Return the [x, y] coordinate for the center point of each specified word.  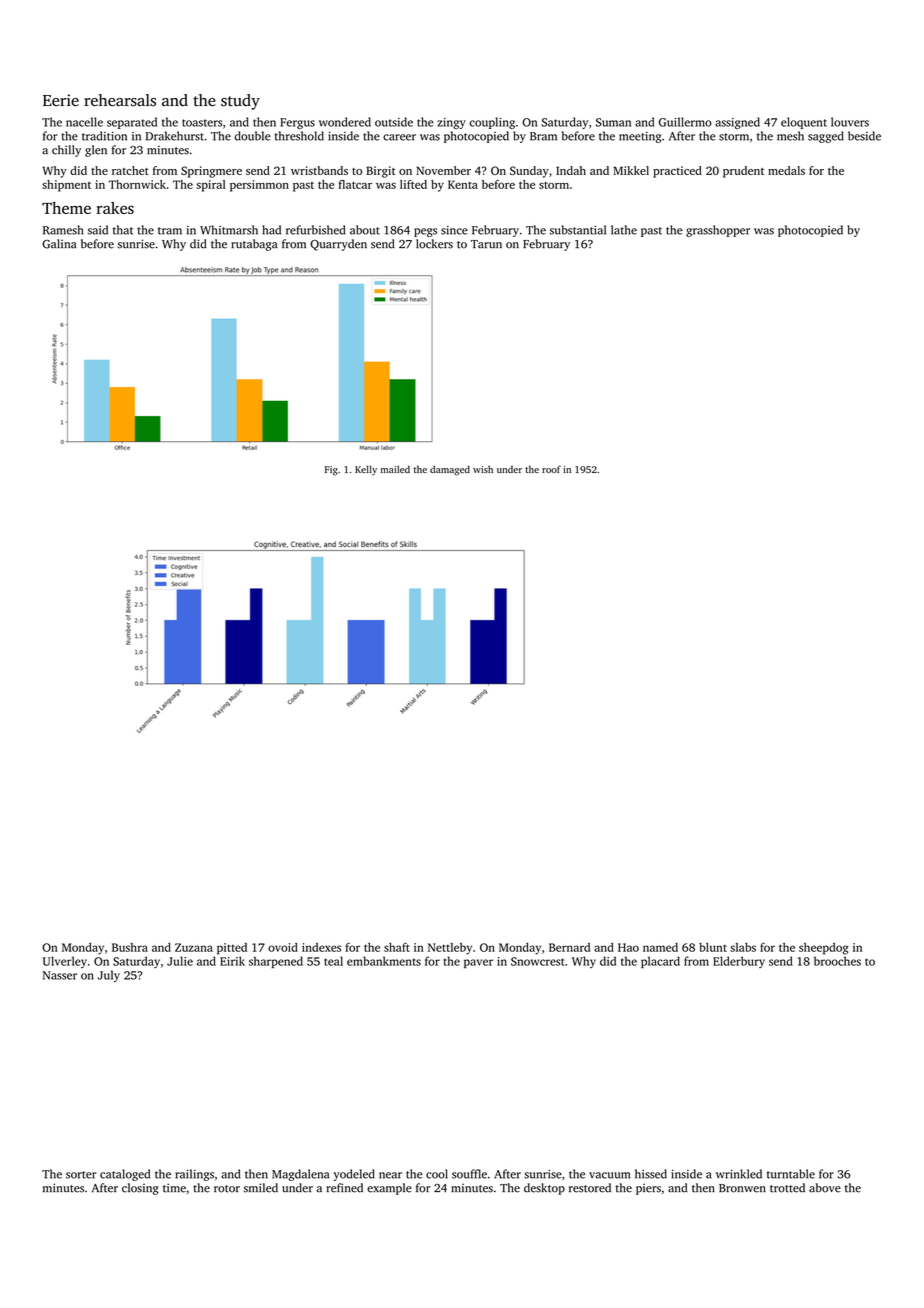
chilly [66, 151]
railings [194, 1175]
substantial [578, 230]
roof [551, 469]
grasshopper [718, 231]
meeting [640, 137]
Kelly [366, 470]
